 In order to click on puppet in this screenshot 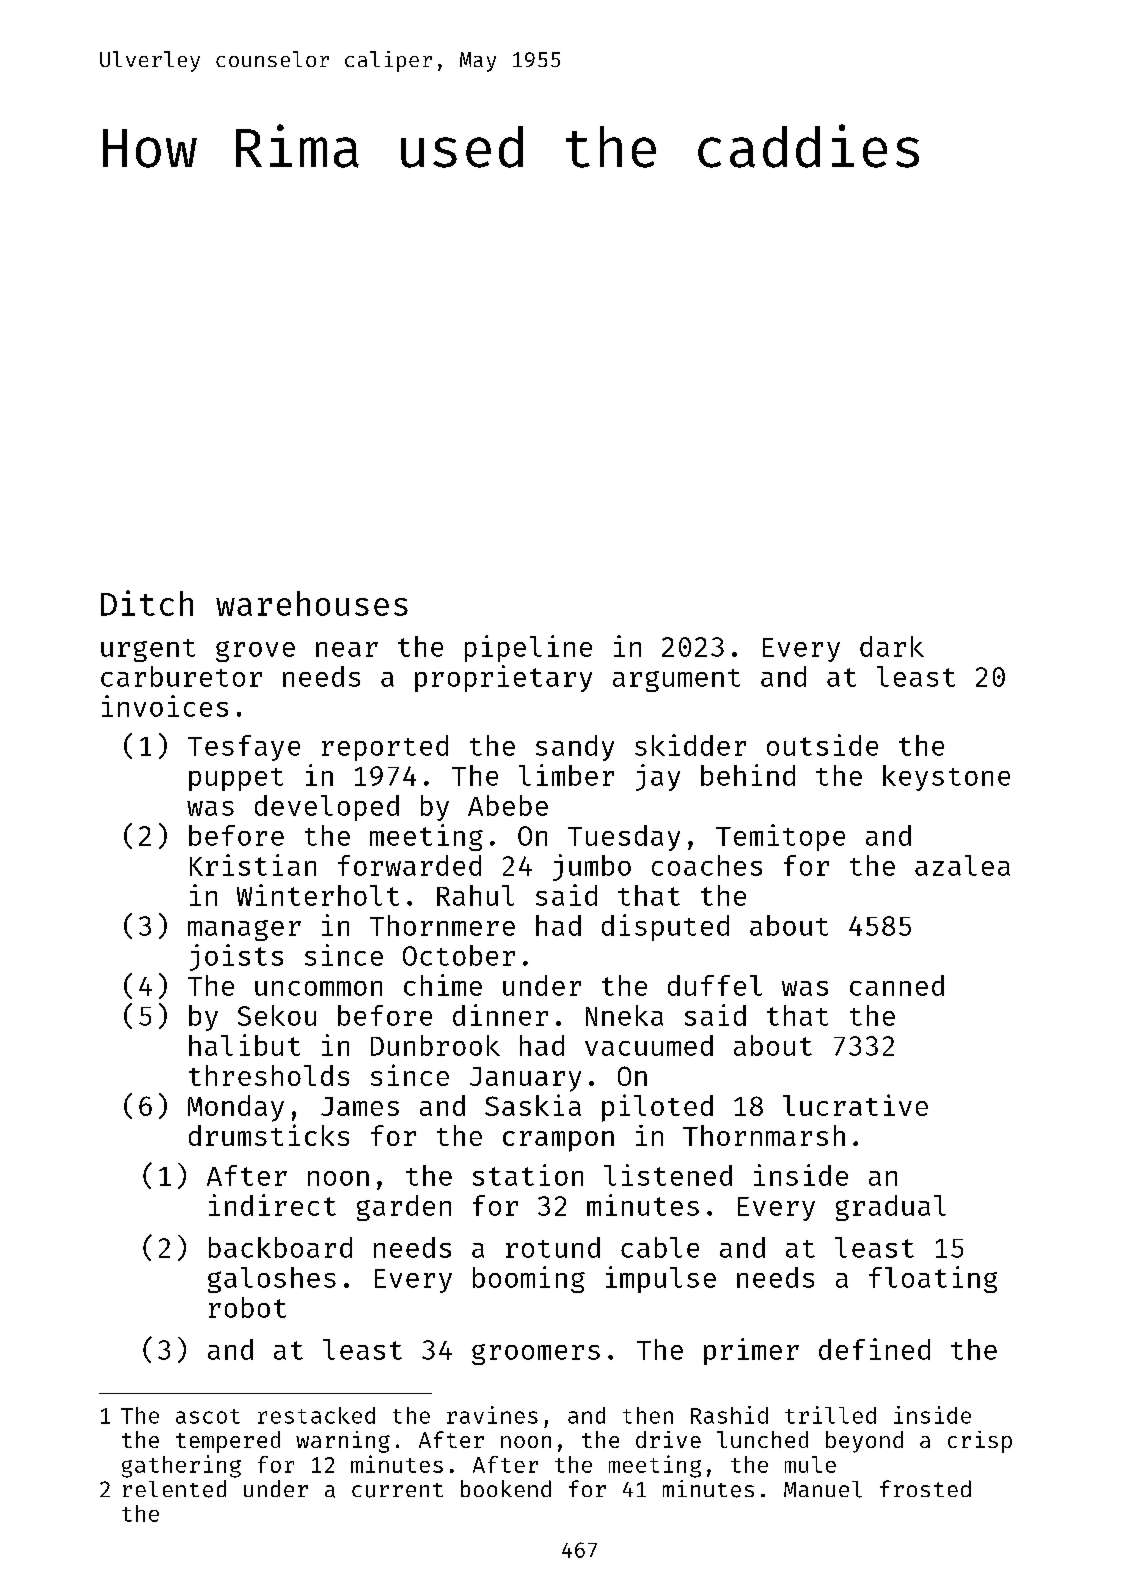, I will do `click(236, 779)`.
